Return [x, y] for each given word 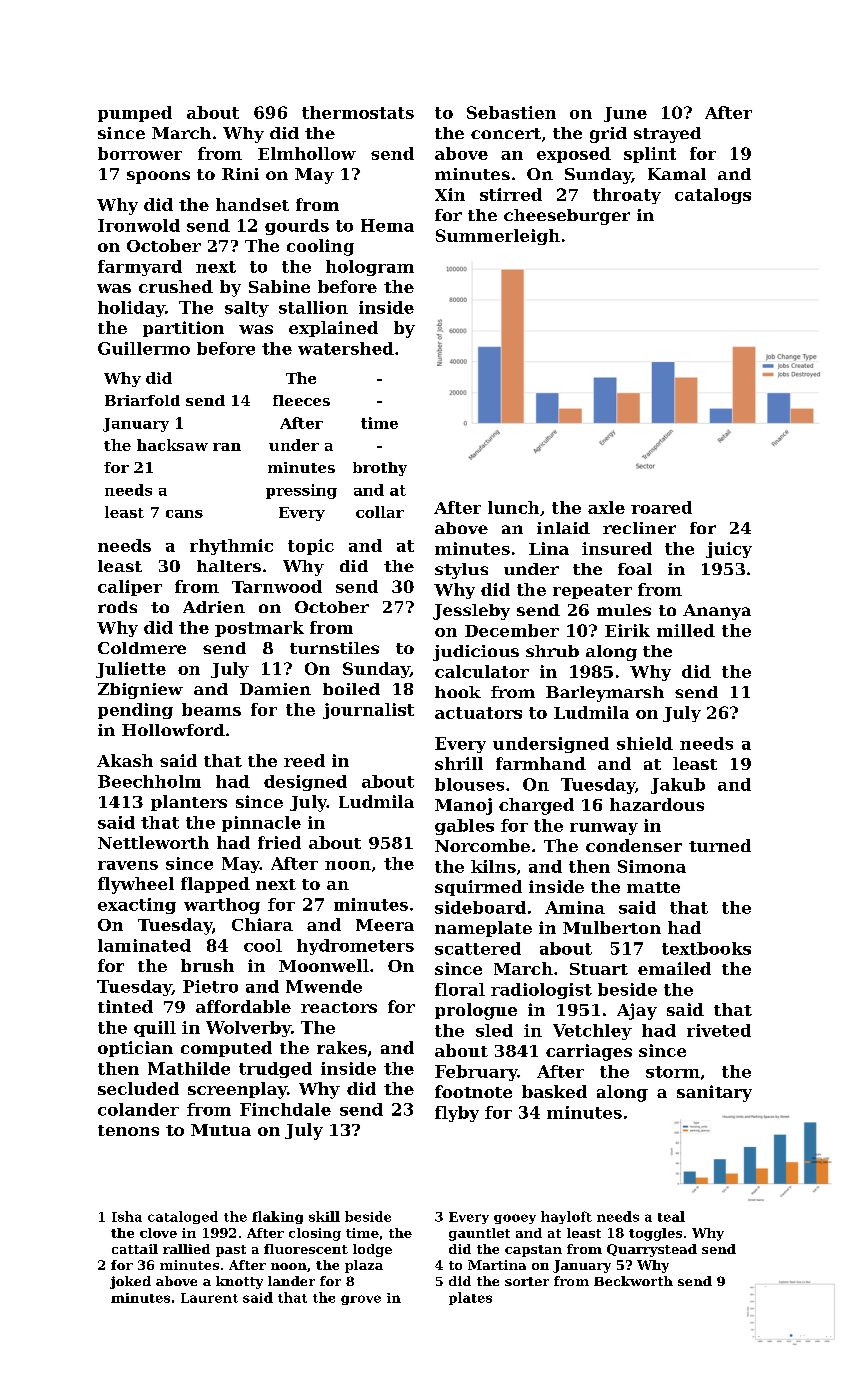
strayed [667, 135]
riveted [719, 1030]
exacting [137, 906]
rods [117, 607]
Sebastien [511, 112]
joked [130, 1282]
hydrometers [355, 947]
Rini [240, 174]
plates [470, 1298]
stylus [461, 571]
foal [635, 569]
